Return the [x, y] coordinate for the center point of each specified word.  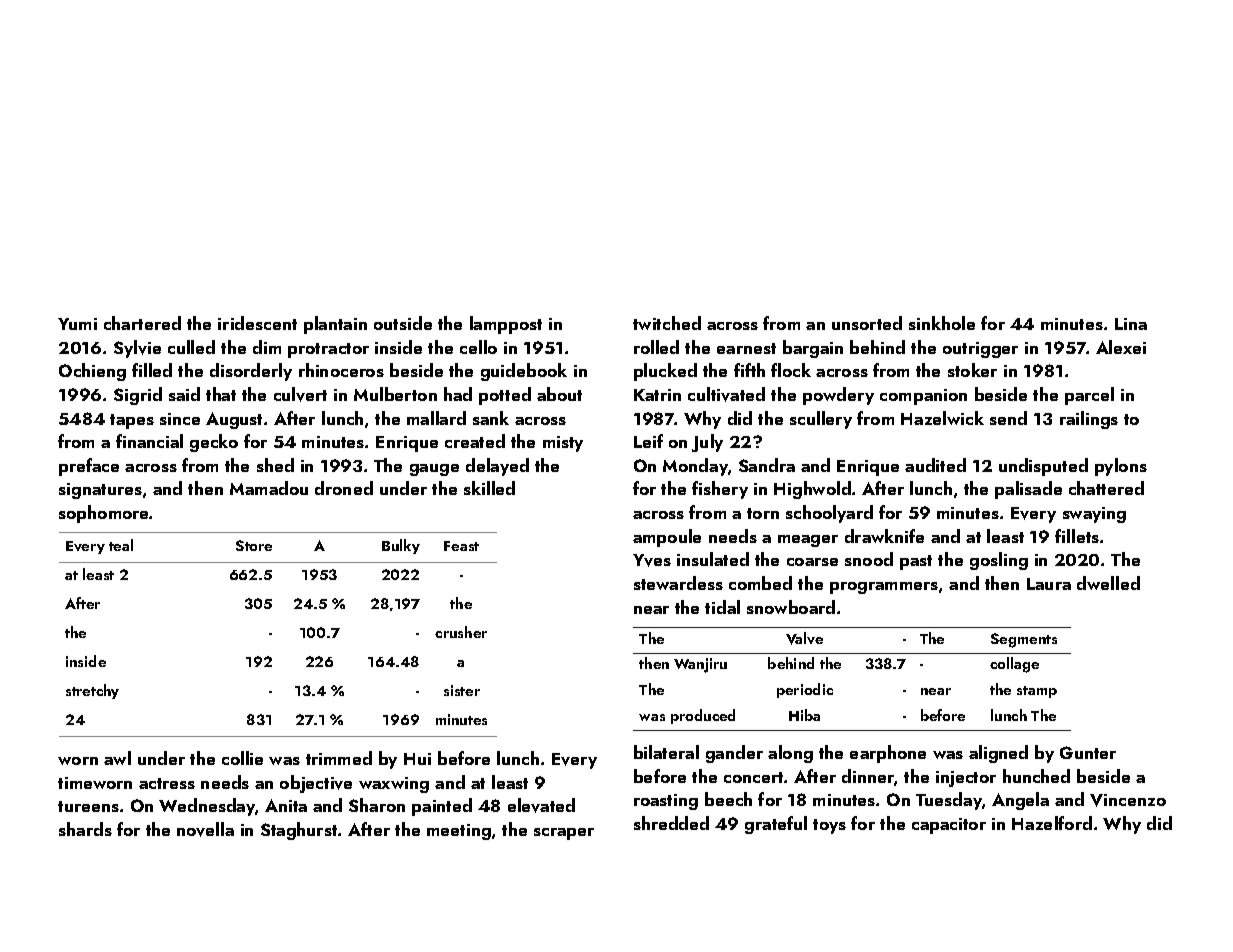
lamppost [506, 325]
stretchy [92, 691]
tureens [88, 806]
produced [703, 716]
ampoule [667, 538]
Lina [1131, 324]
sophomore [104, 514]
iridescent [257, 323]
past [916, 562]
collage [1014, 665]
